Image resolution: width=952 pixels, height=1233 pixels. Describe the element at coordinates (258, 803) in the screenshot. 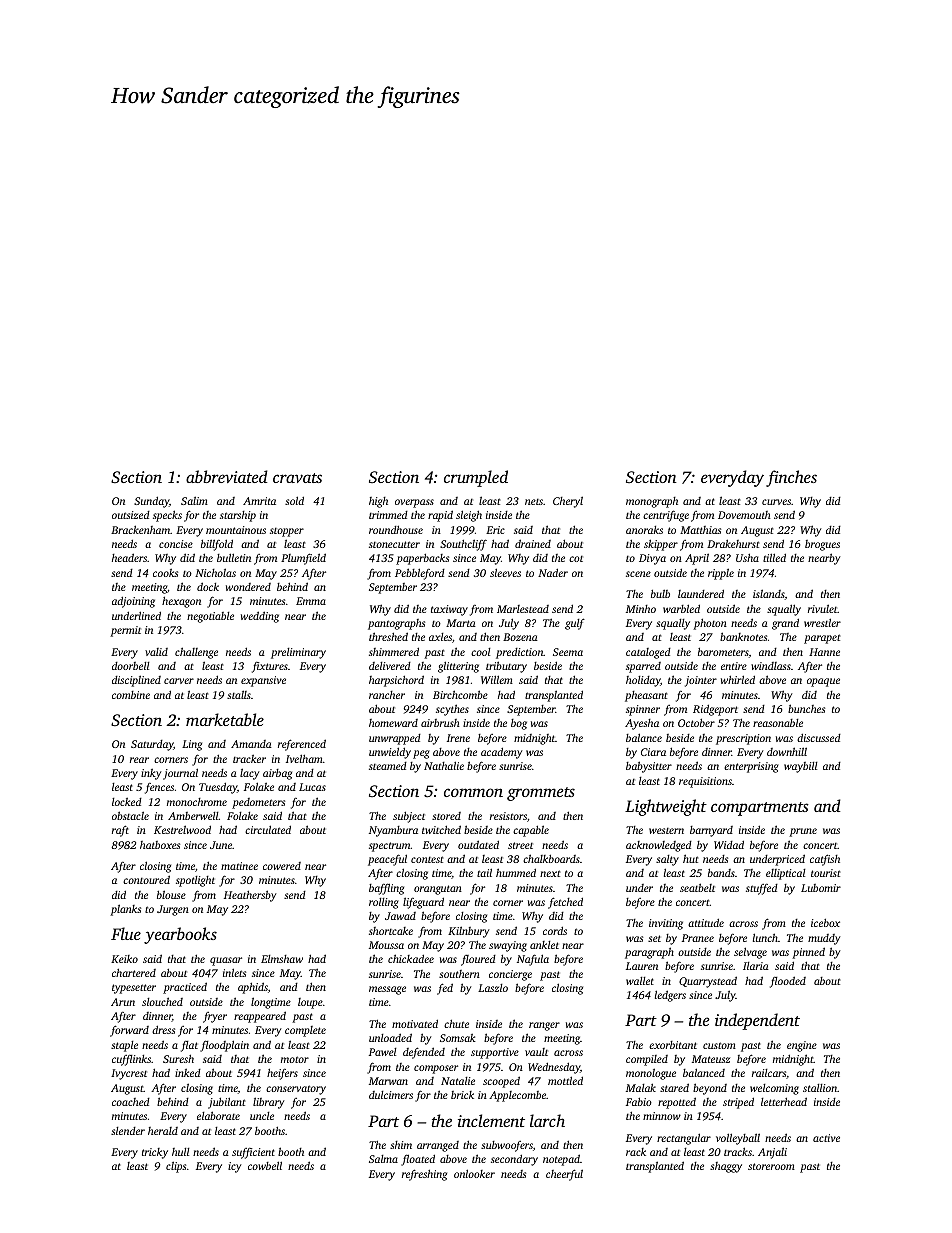

I see `pedometers` at that location.
